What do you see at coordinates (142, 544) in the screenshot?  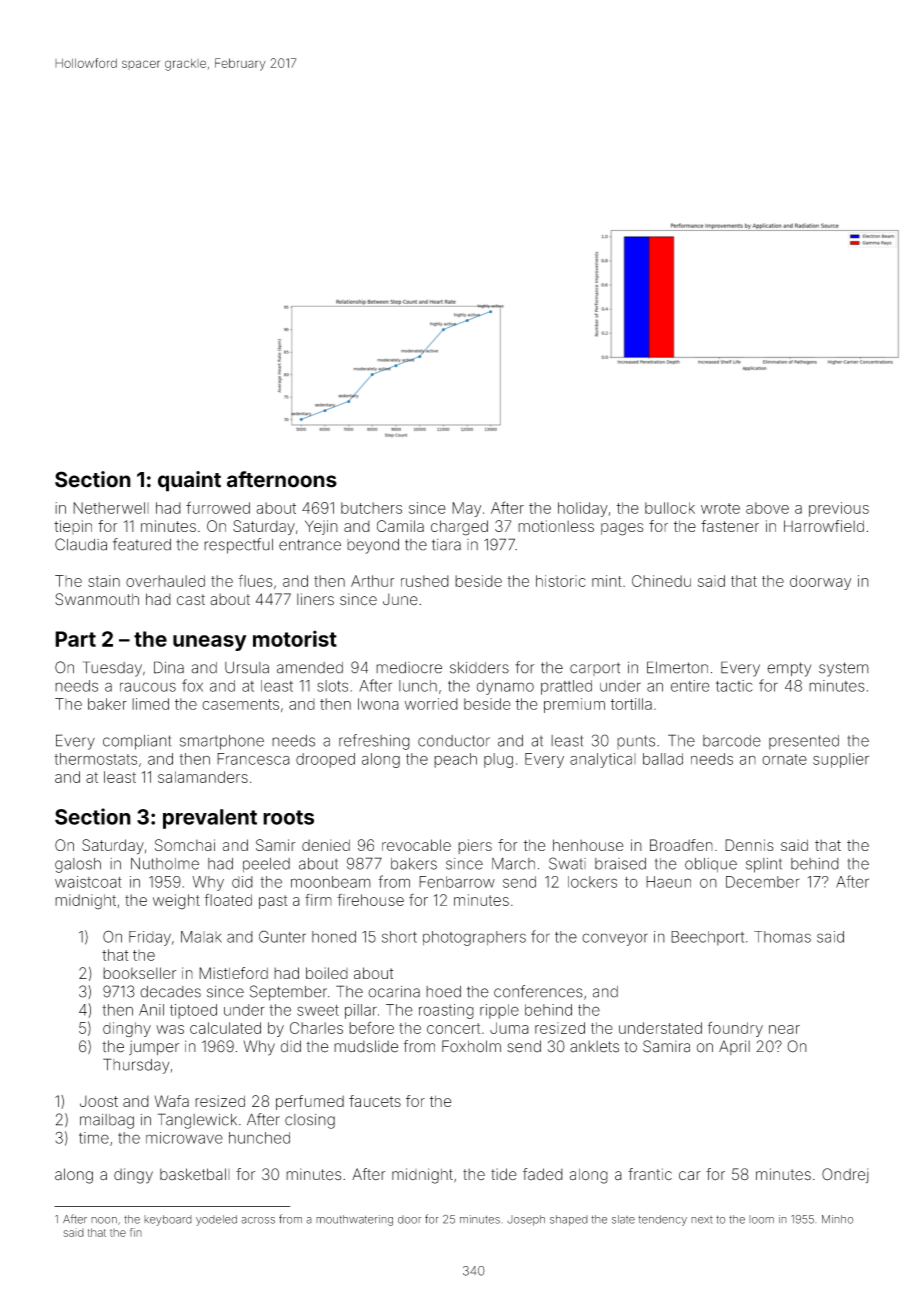 I see `featured` at bounding box center [142, 544].
